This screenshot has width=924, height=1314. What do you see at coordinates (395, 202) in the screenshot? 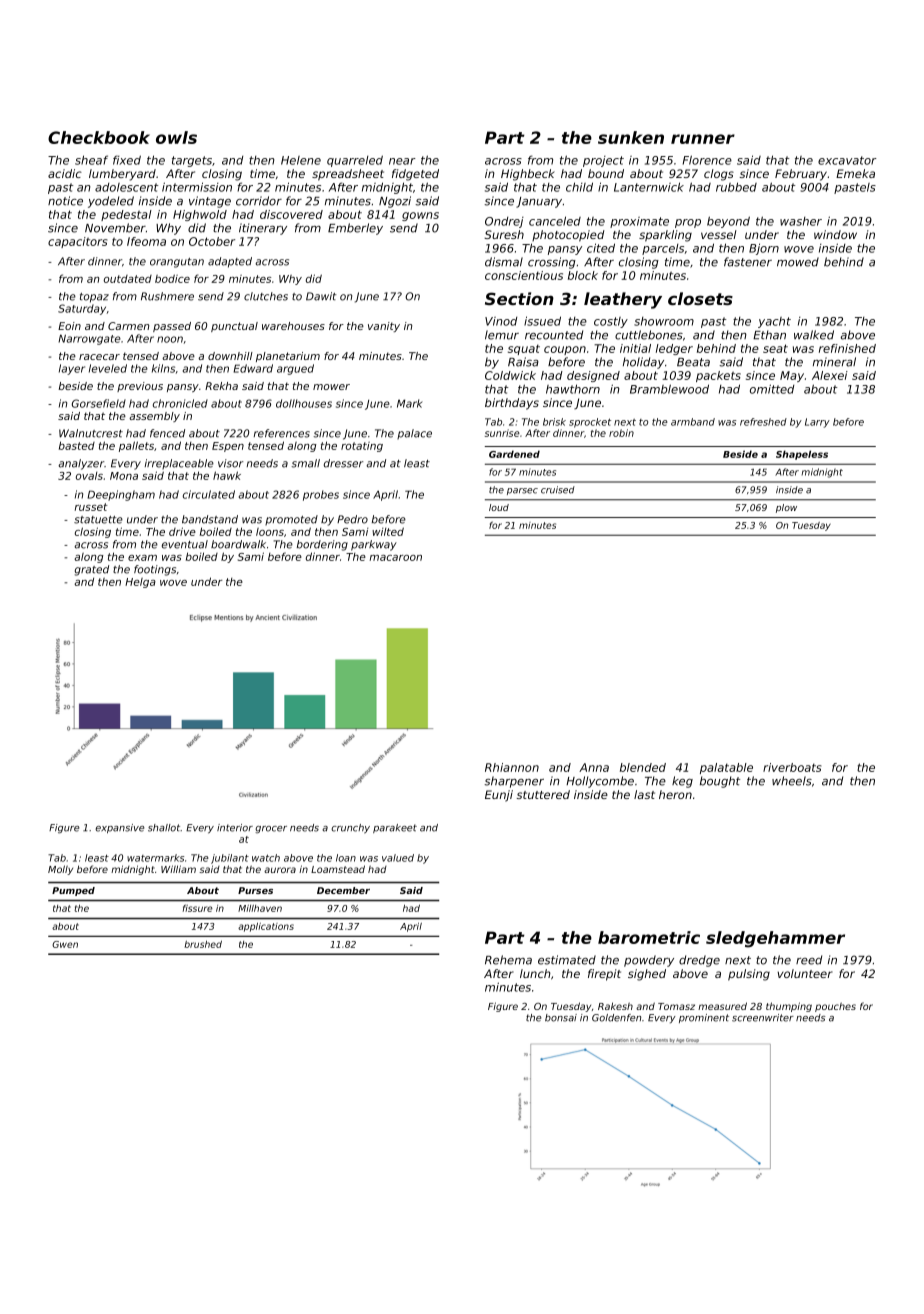
I see `Ngozi` at bounding box center [395, 202].
